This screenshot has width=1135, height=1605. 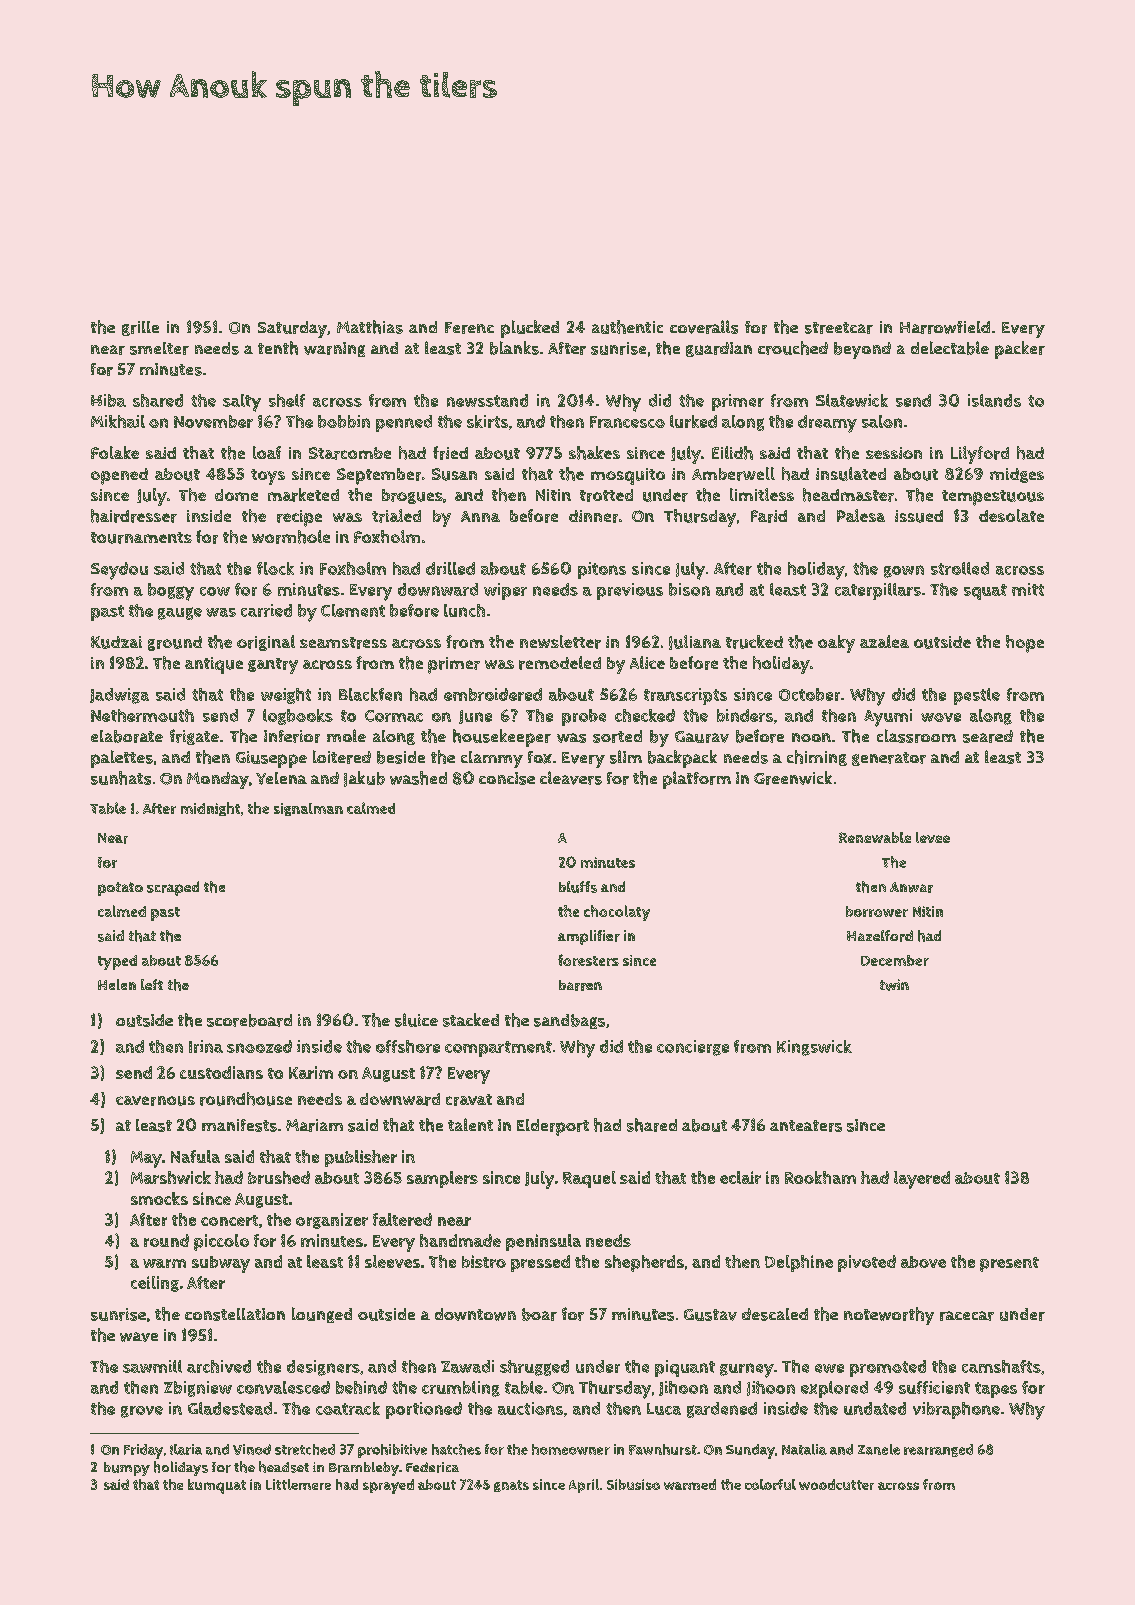 I want to click on sawmill, so click(x=152, y=1366).
